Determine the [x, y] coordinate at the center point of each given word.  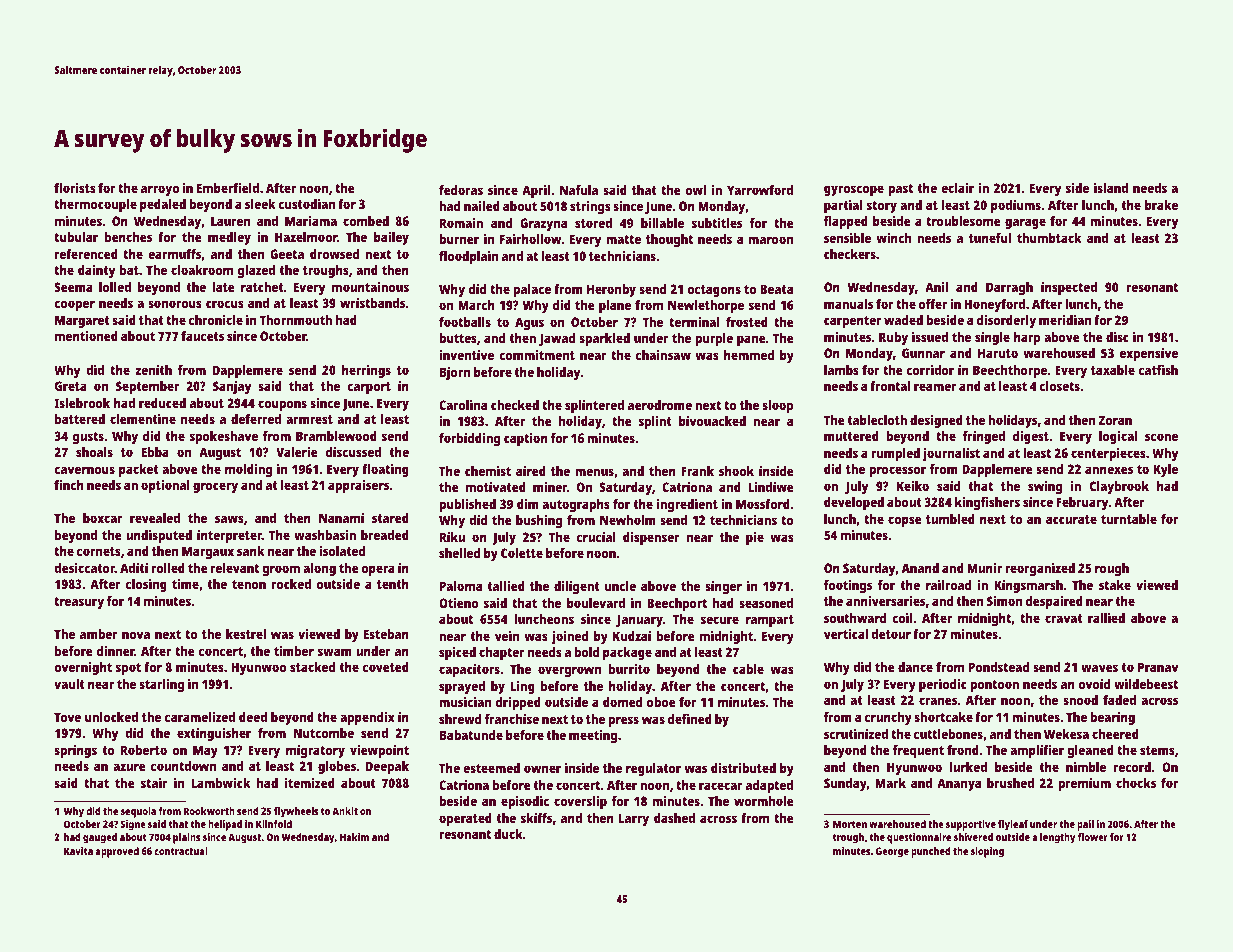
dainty [96, 271]
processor [897, 471]
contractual [181, 851]
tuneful [990, 238]
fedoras [461, 190]
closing [146, 585]
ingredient [687, 505]
